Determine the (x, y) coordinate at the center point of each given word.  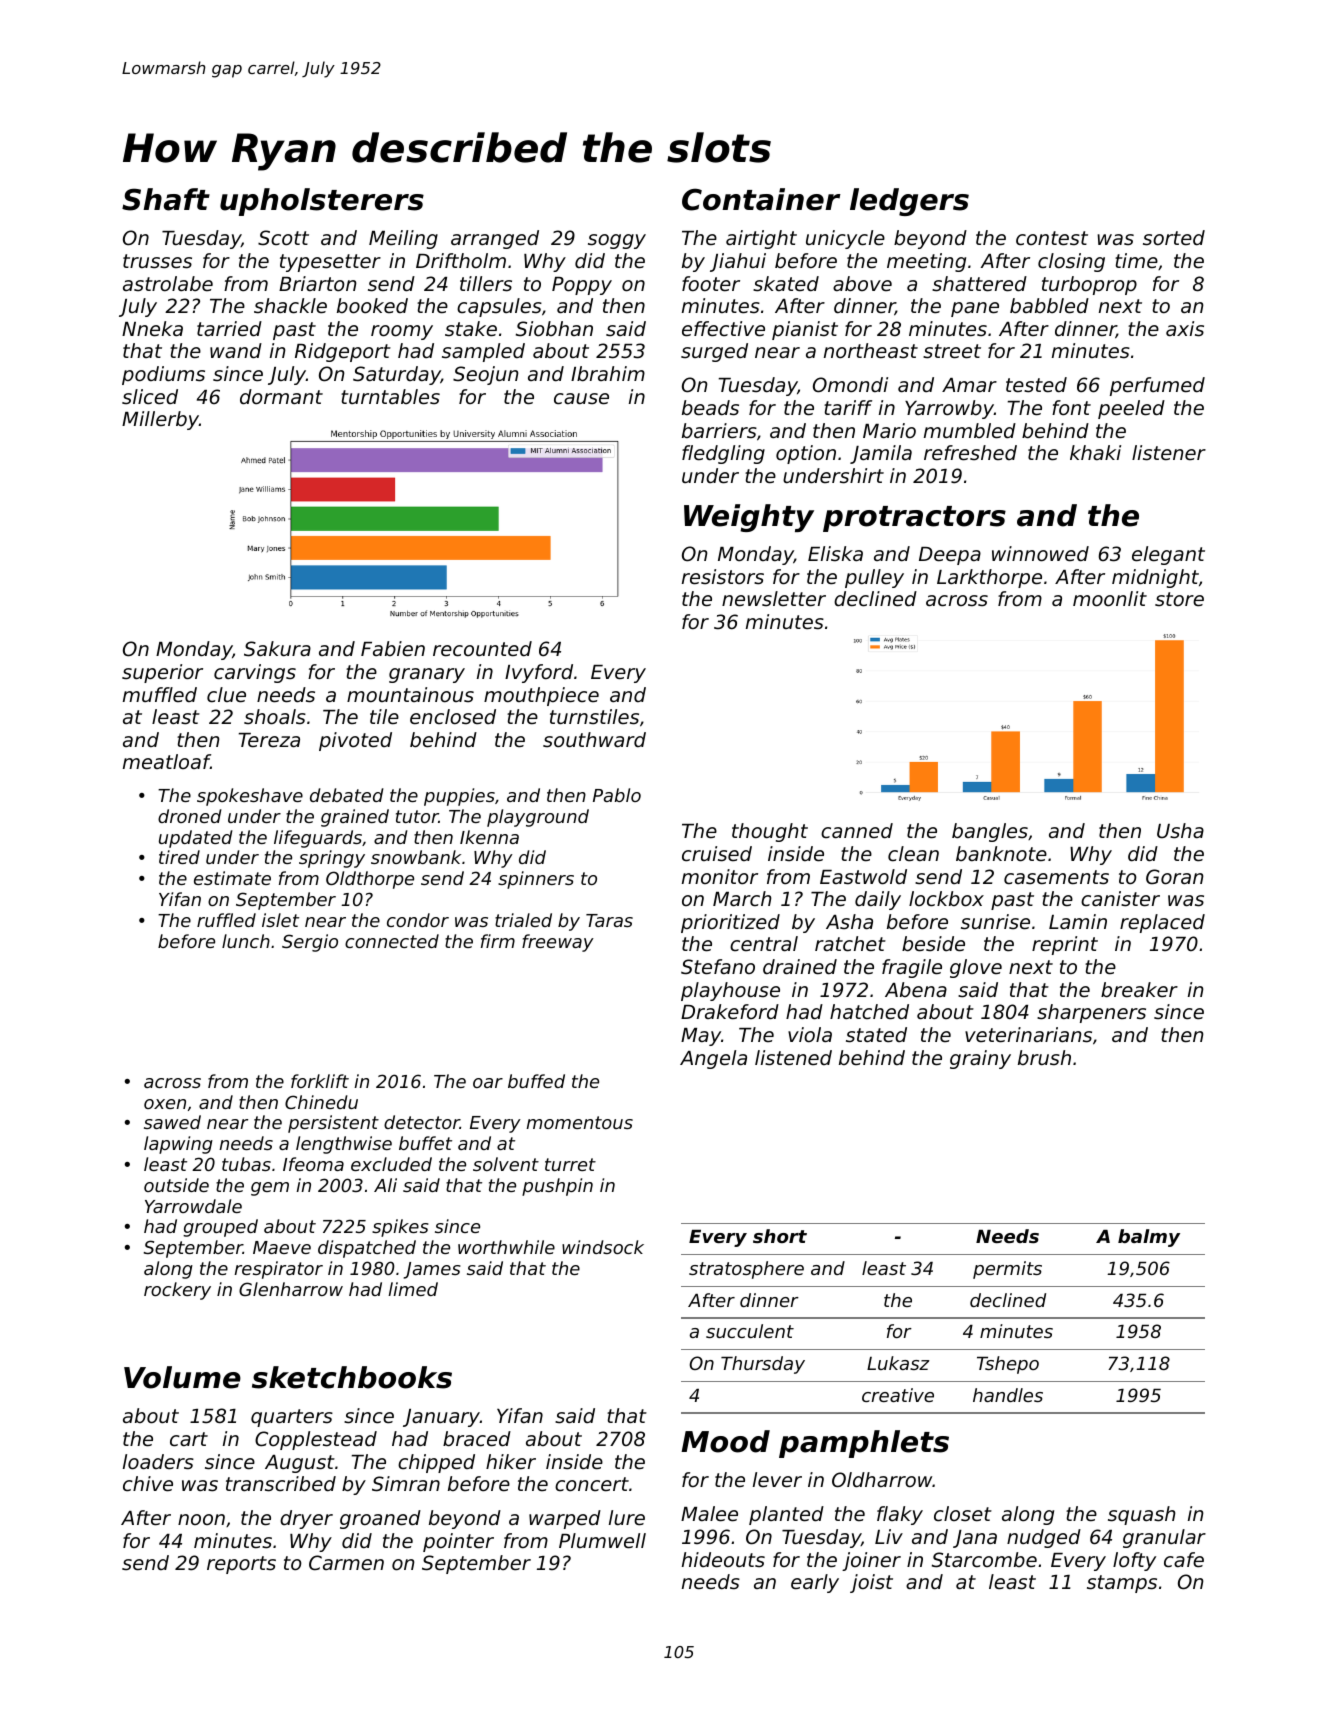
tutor (417, 816)
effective (723, 329)
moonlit (1110, 599)
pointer (458, 1542)
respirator (278, 1270)
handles (1008, 1395)
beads (710, 408)
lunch (246, 941)
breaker (1139, 990)
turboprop (1089, 285)
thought (770, 832)
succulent (750, 1331)
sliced (150, 397)
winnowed (1040, 554)
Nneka (152, 329)
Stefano (718, 967)
